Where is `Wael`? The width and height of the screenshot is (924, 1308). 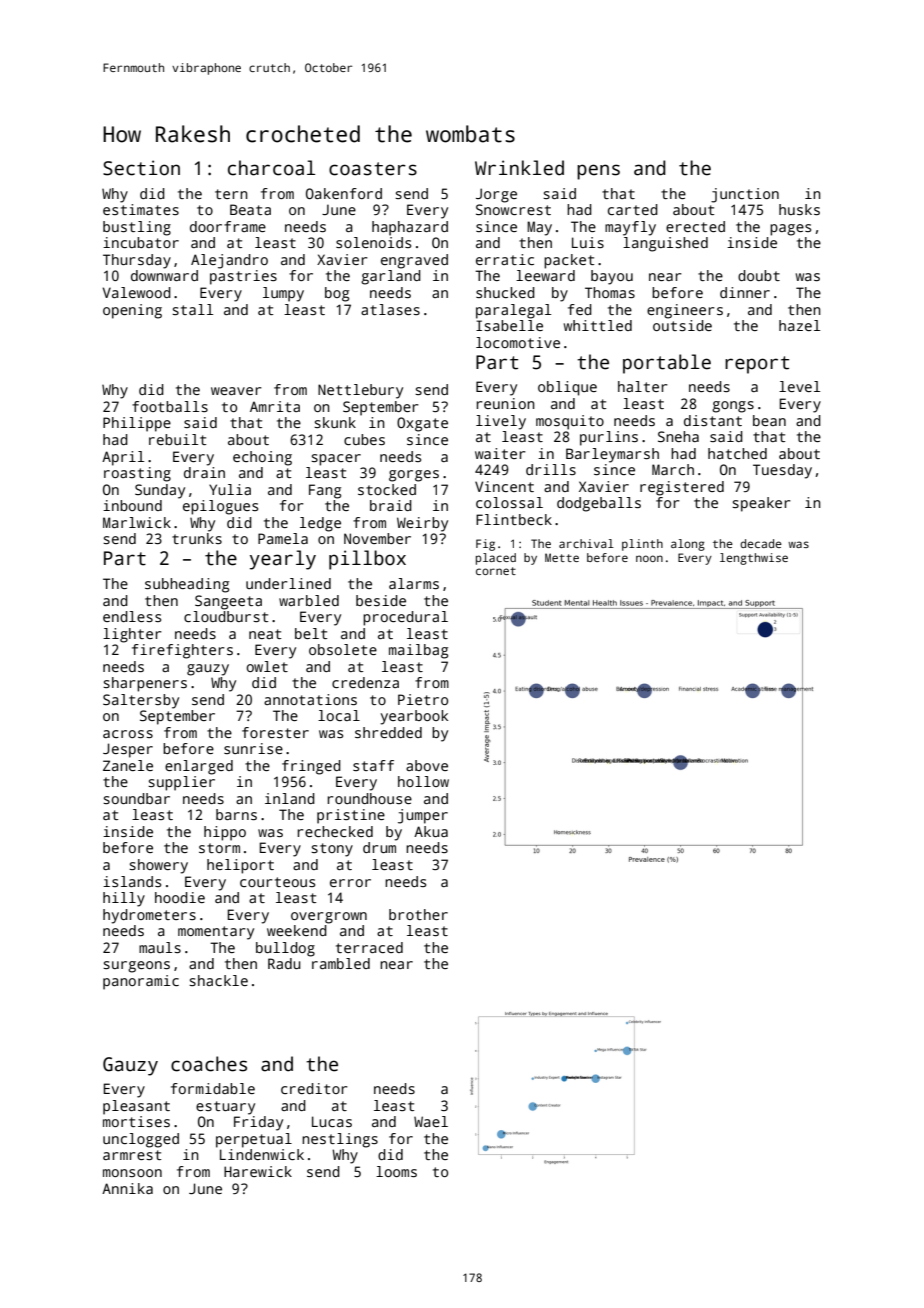
Wael is located at coordinates (431, 1121).
